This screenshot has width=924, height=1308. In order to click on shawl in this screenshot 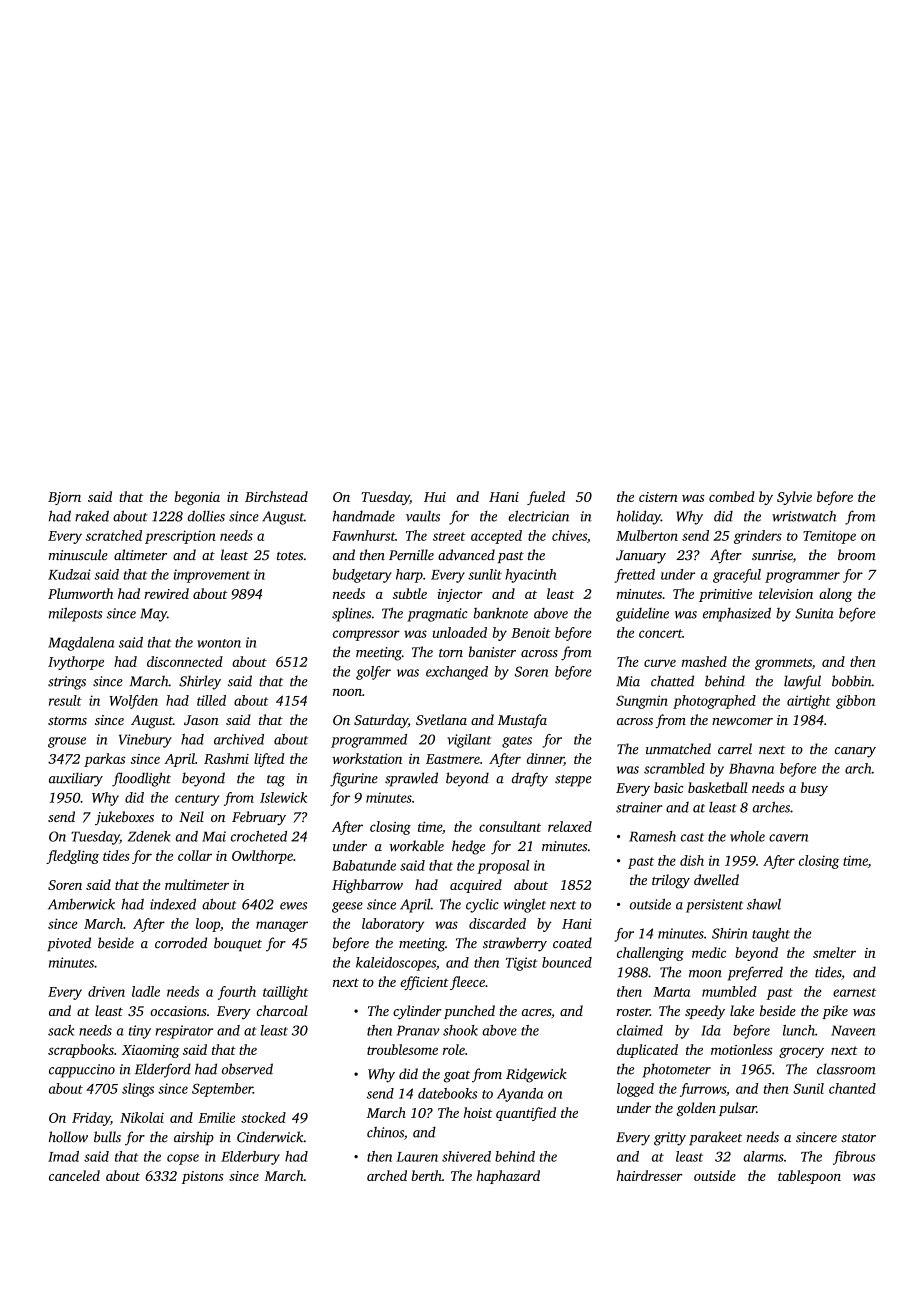, I will do `click(764, 904)`.
